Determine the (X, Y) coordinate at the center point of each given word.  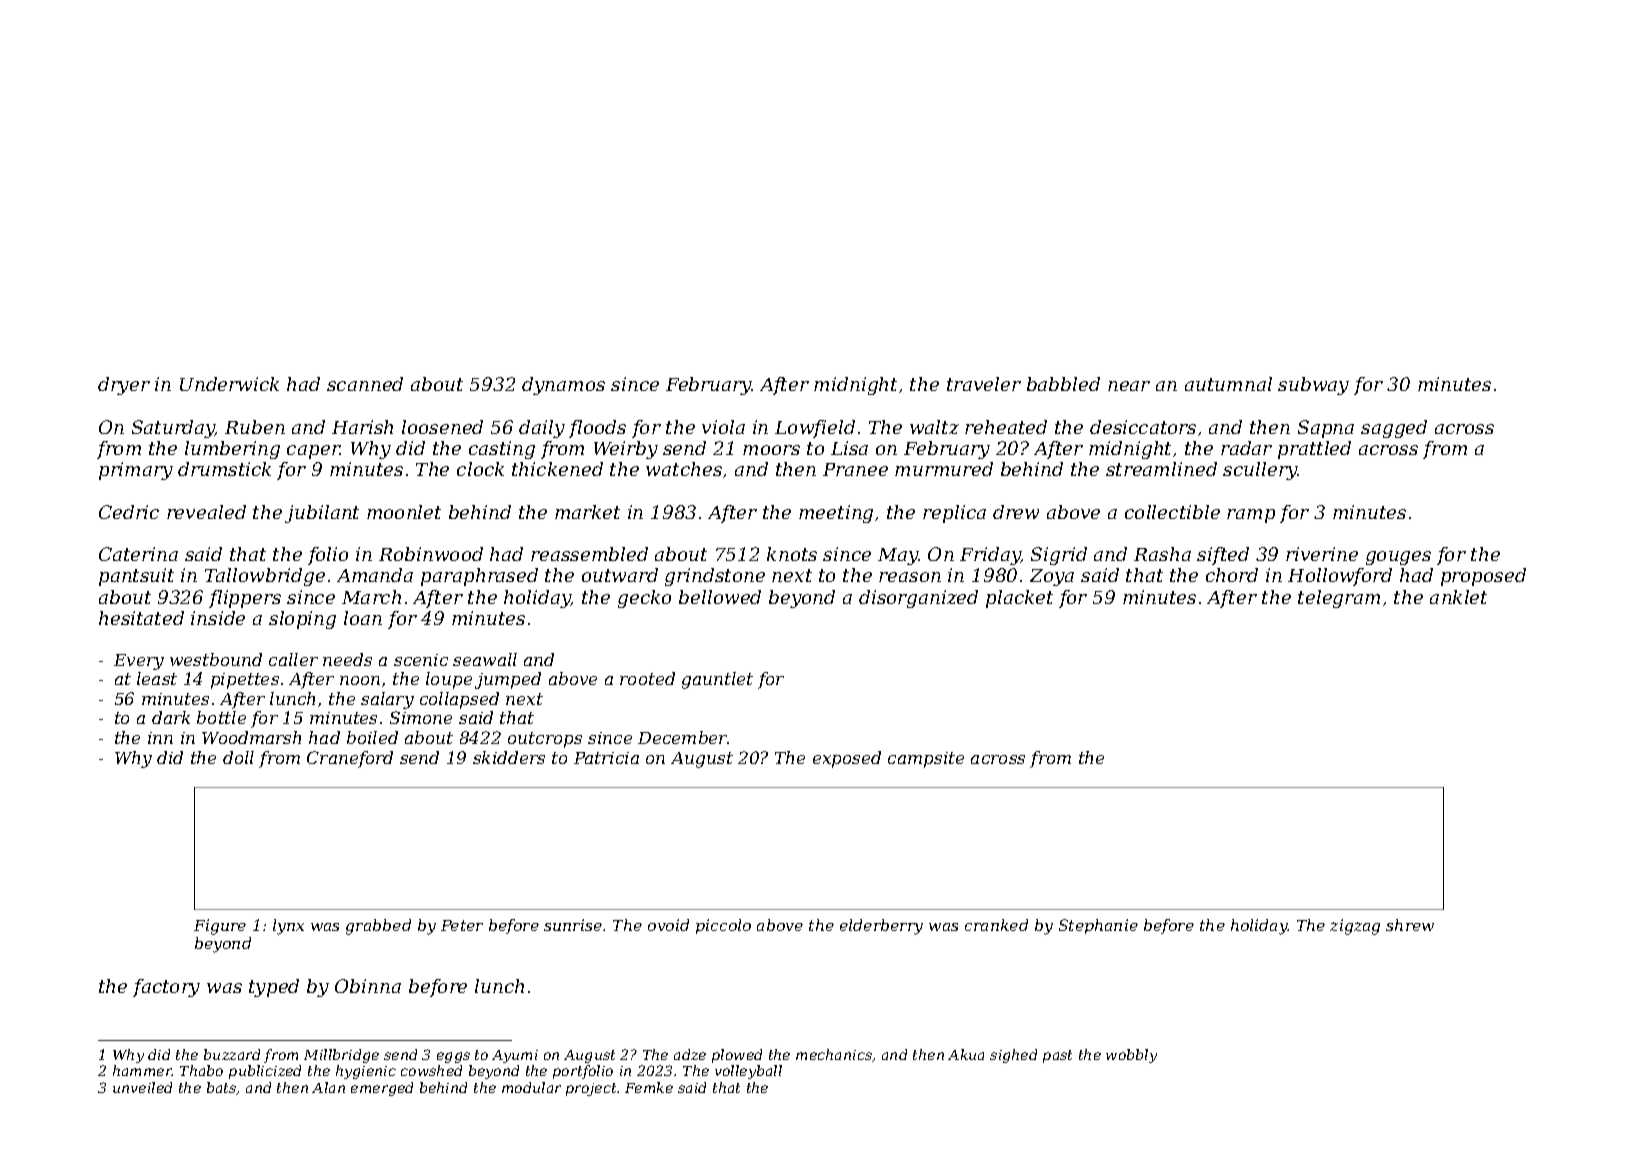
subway (1313, 386)
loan (363, 618)
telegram (1339, 599)
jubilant (322, 514)
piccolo (723, 926)
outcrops (545, 740)
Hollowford (1340, 577)
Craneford (350, 759)
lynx (288, 927)
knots (792, 554)
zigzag (1355, 927)
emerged (382, 1089)
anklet (1458, 597)
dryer (124, 386)
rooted (647, 678)
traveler (984, 384)
